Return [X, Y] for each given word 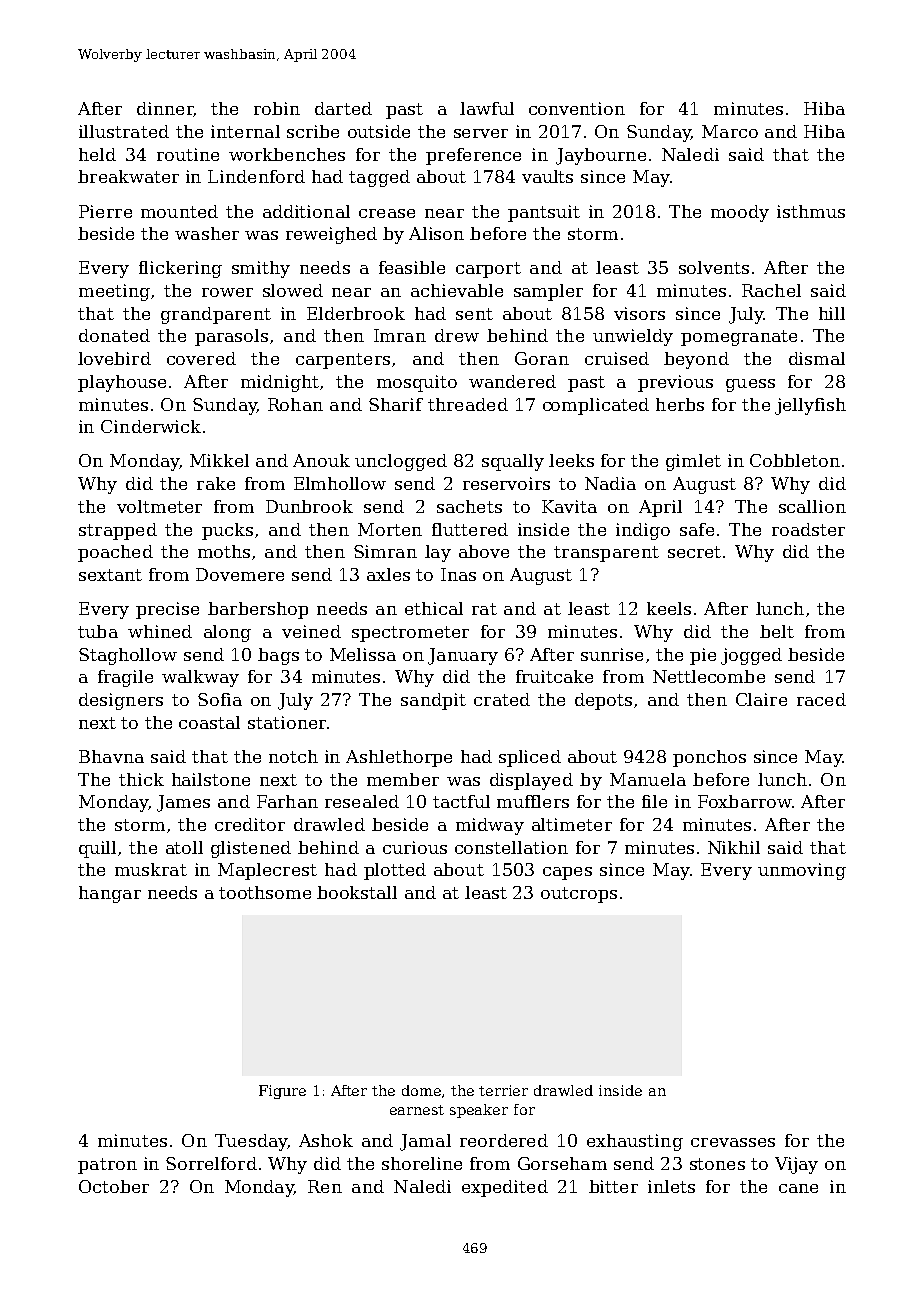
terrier [503, 1090]
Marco [730, 131]
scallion [812, 506]
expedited [505, 1188]
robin [277, 108]
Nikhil [734, 847]
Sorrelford [211, 1163]
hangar [110, 894]
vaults [547, 176]
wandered [512, 381]
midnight [280, 383]
